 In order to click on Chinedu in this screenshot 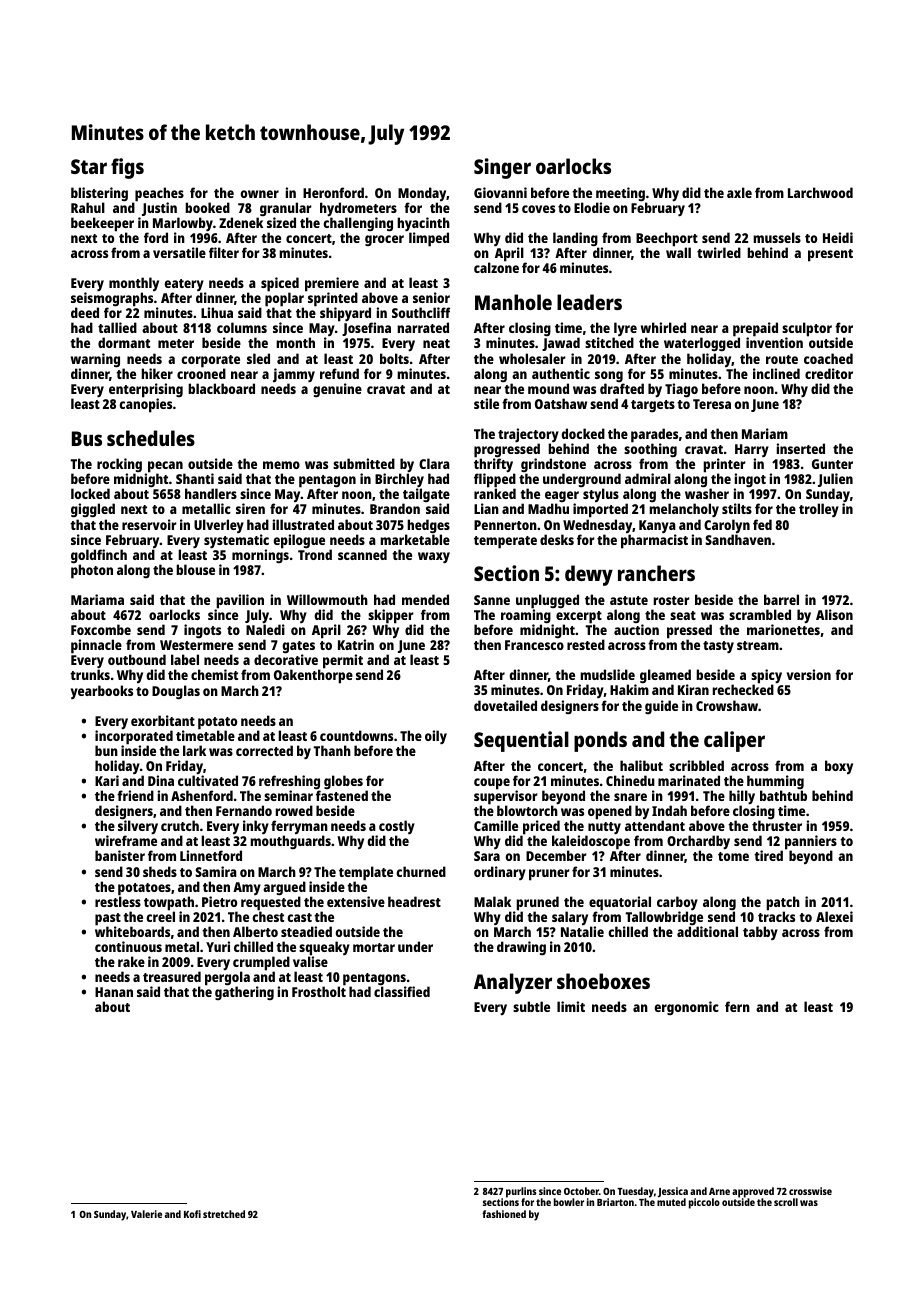, I will do `click(630, 780)`.
